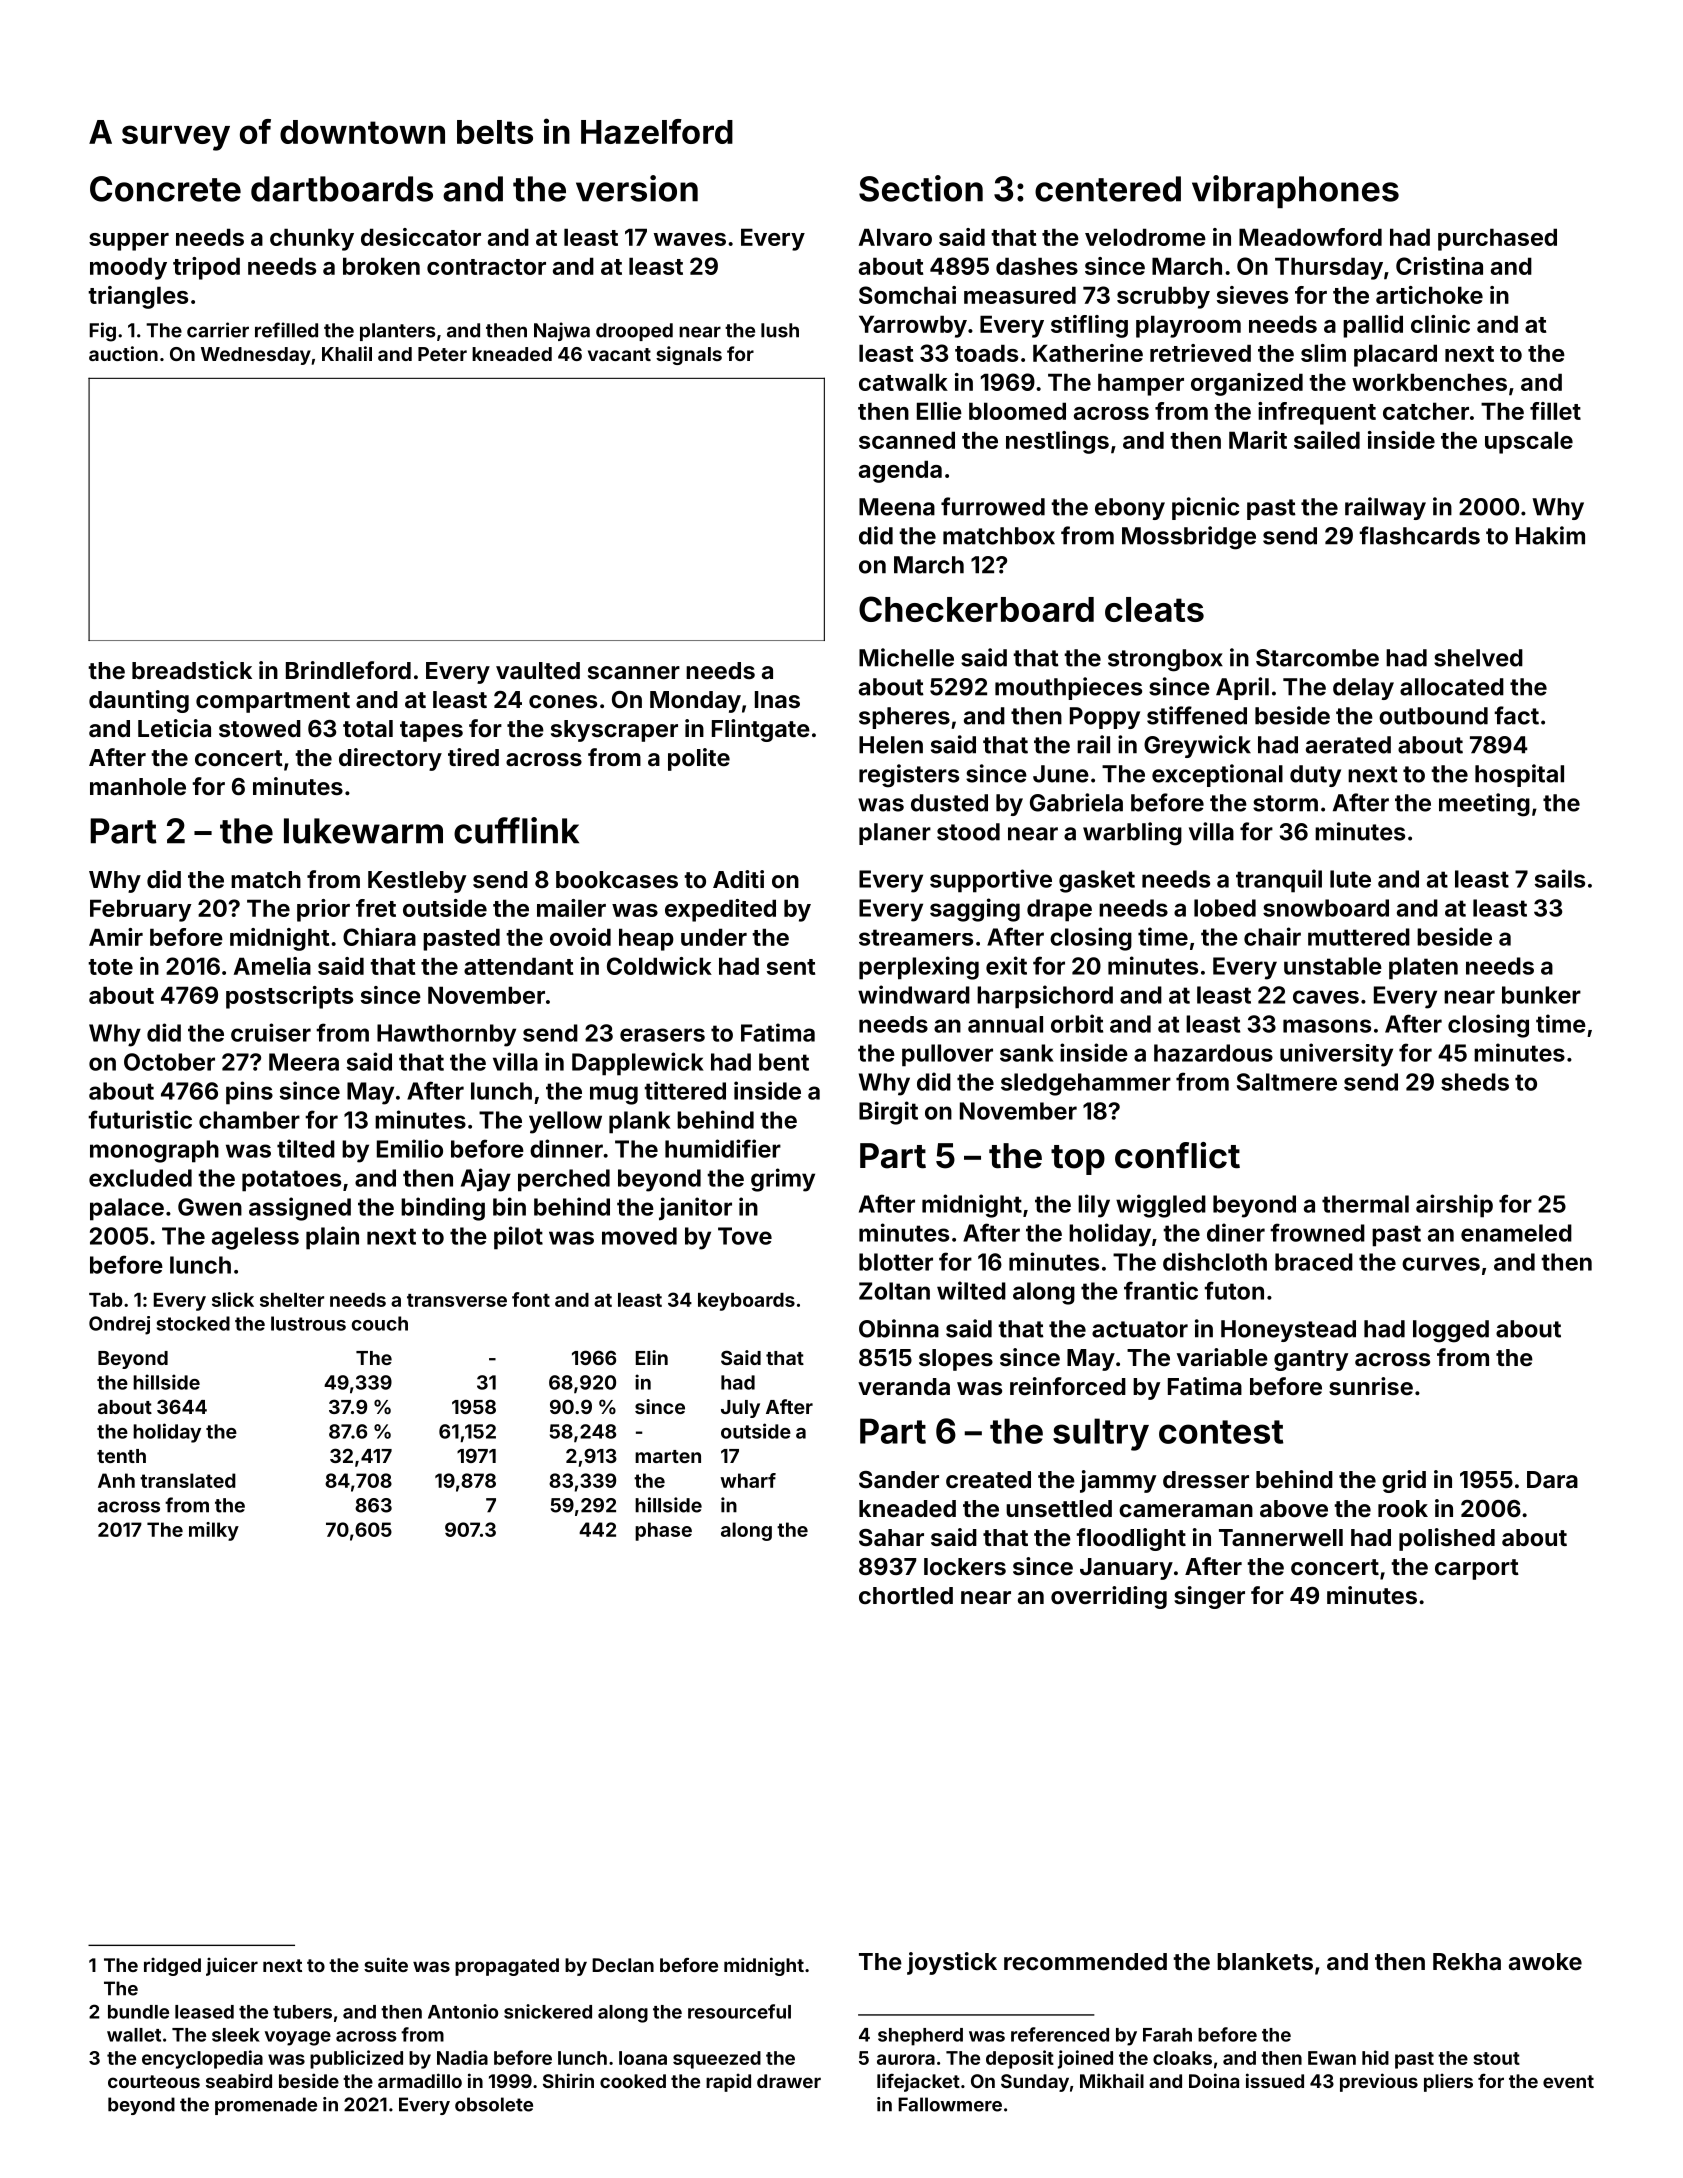  I want to click on milky, so click(214, 1531).
